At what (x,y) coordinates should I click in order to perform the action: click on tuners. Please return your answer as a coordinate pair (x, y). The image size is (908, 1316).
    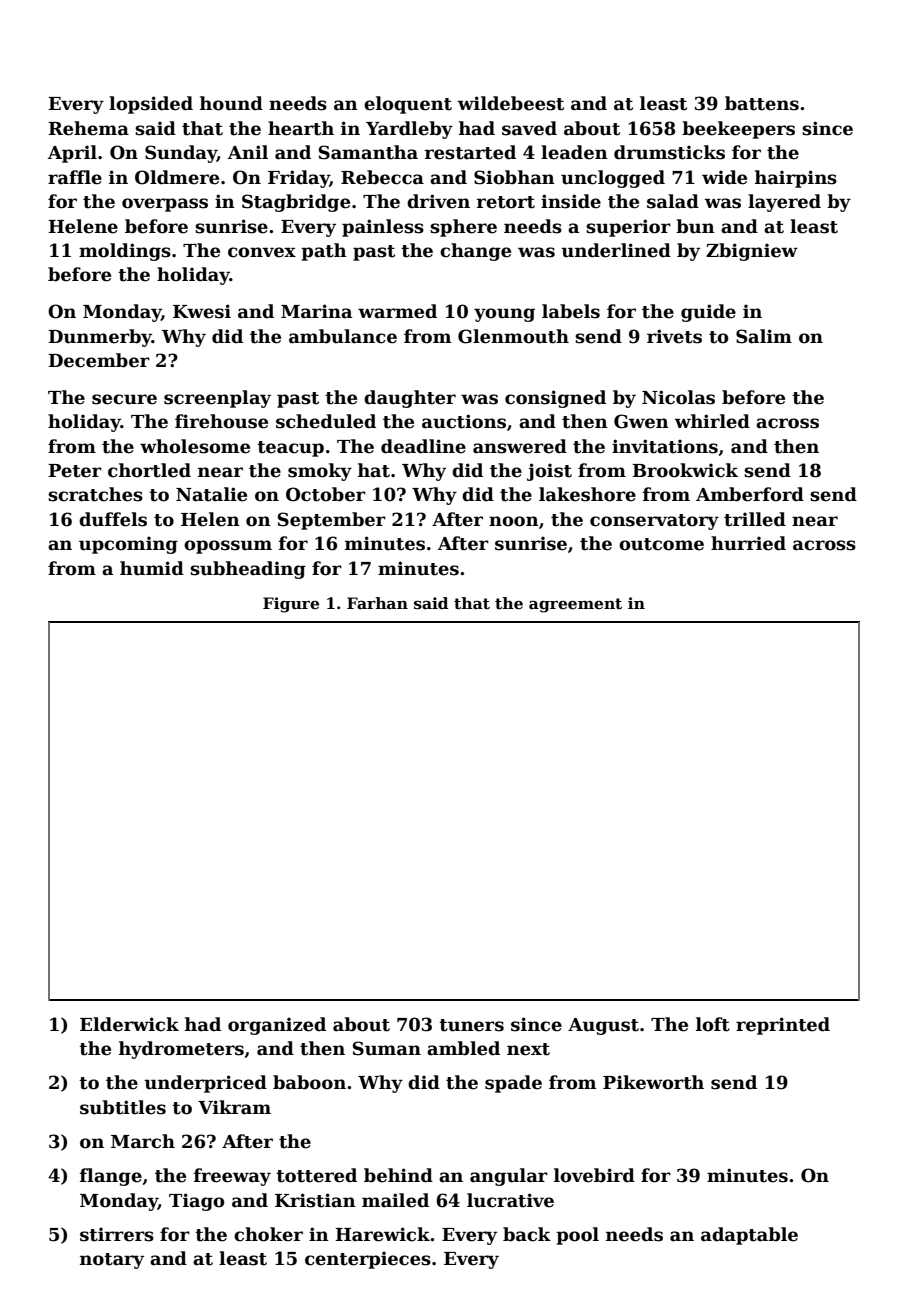
    Looking at the image, I should click on (471, 1025).
